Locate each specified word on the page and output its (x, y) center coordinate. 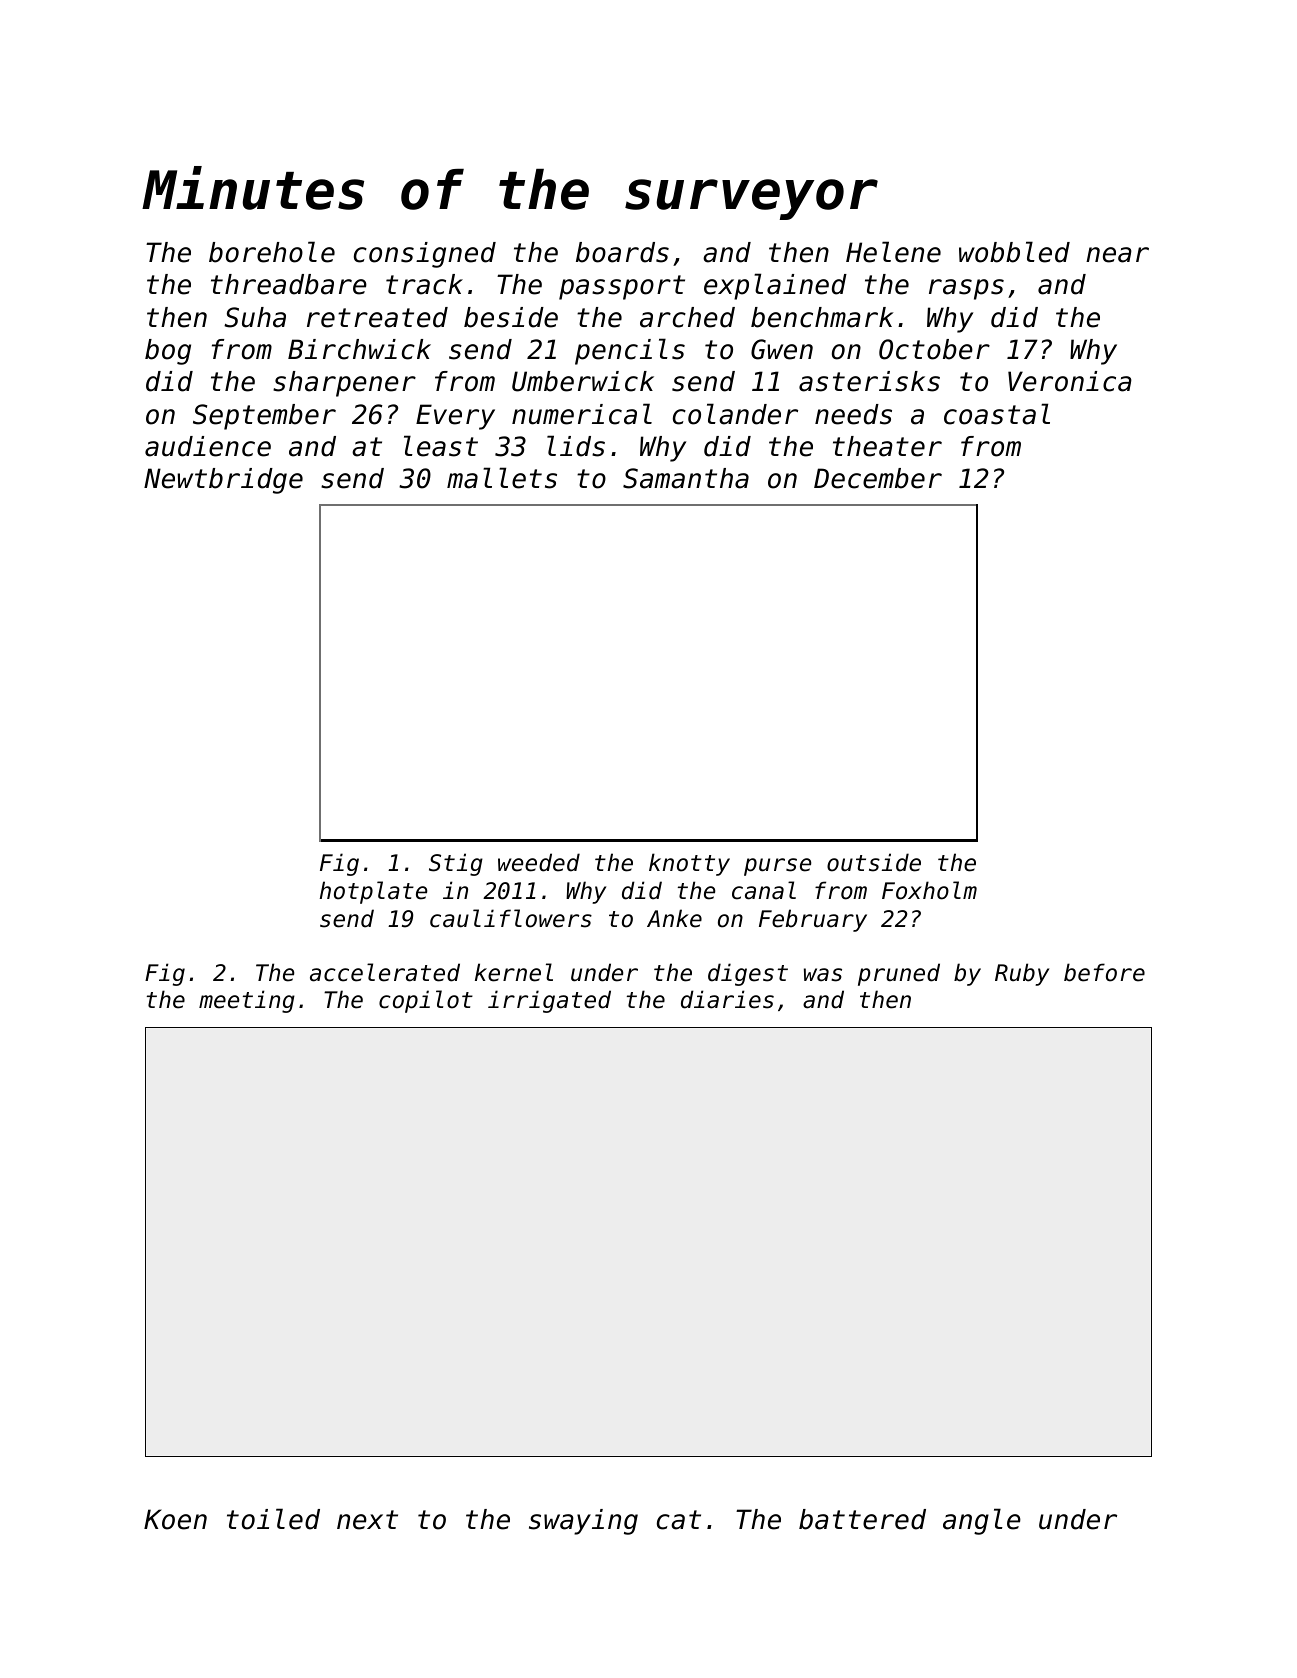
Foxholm (929, 890)
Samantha (686, 478)
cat (679, 1520)
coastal (997, 414)
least (441, 446)
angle (982, 1521)
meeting (247, 1001)
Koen (175, 1519)
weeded (539, 862)
